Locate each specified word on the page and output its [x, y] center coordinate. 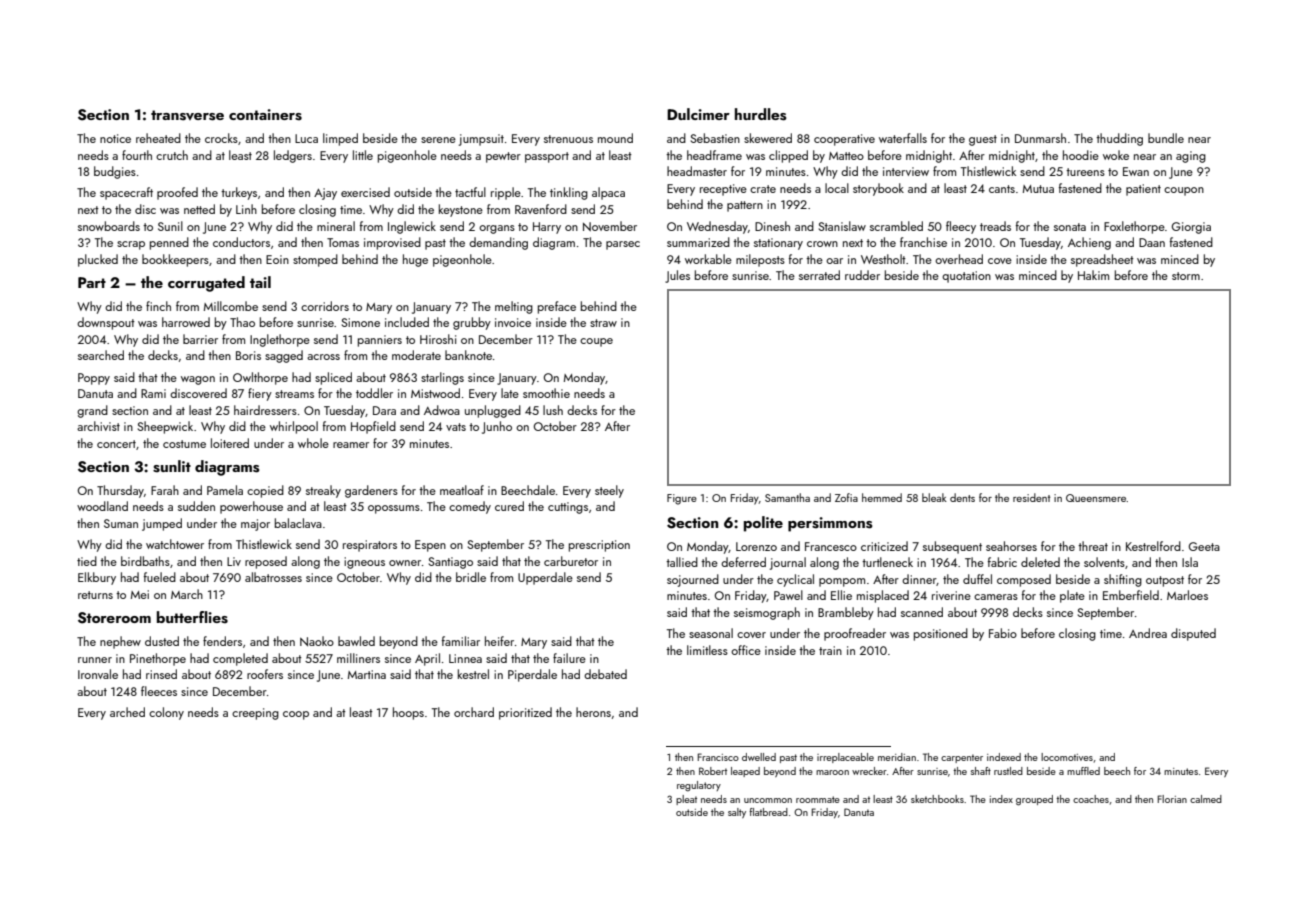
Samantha [787, 497]
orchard [474, 712]
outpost [1165, 581]
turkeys [239, 193]
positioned [941, 634]
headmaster [697, 171]
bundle [1166, 138]
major [255, 525]
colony [166, 713]
